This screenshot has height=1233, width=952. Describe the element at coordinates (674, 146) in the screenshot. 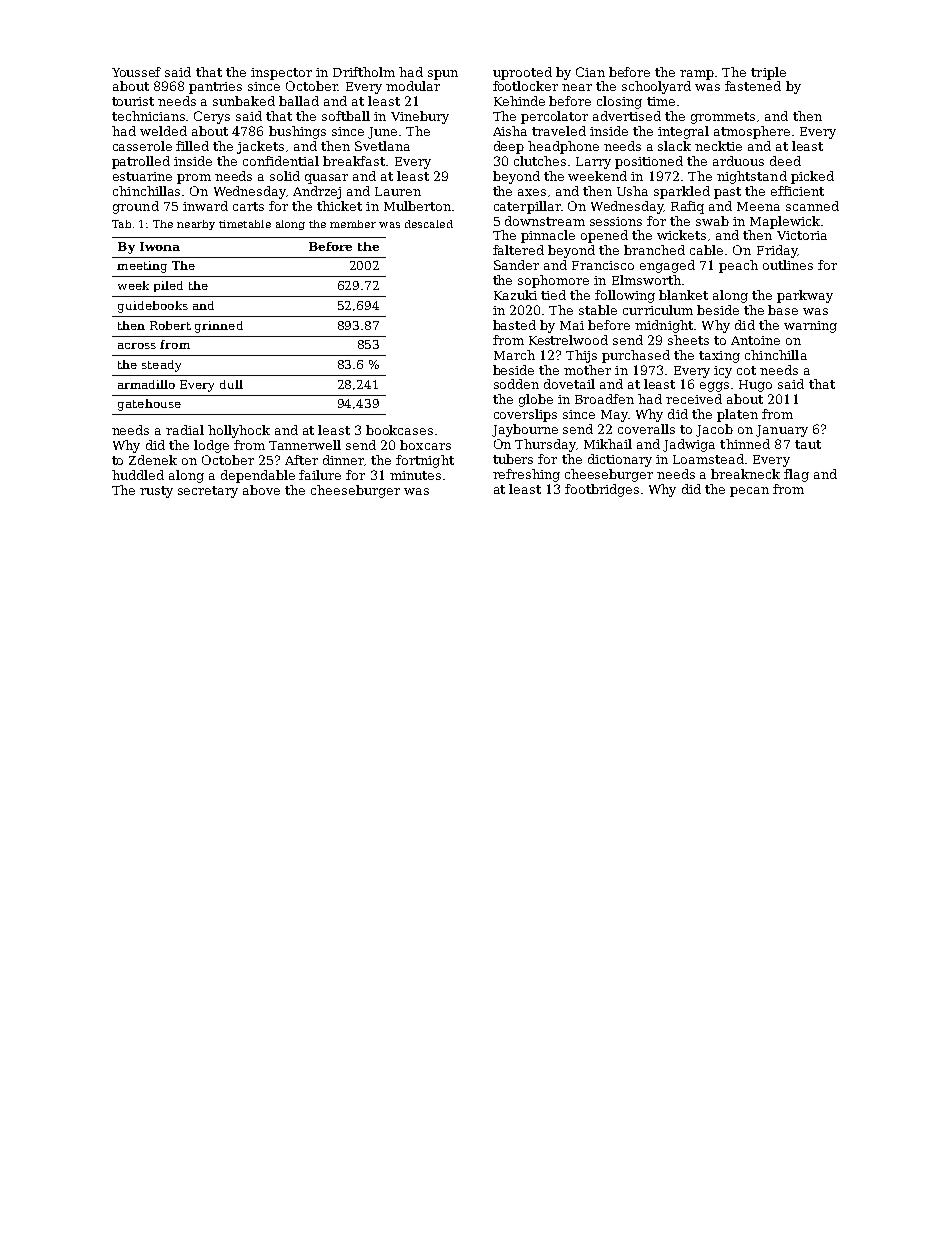

I see `slack` at that location.
